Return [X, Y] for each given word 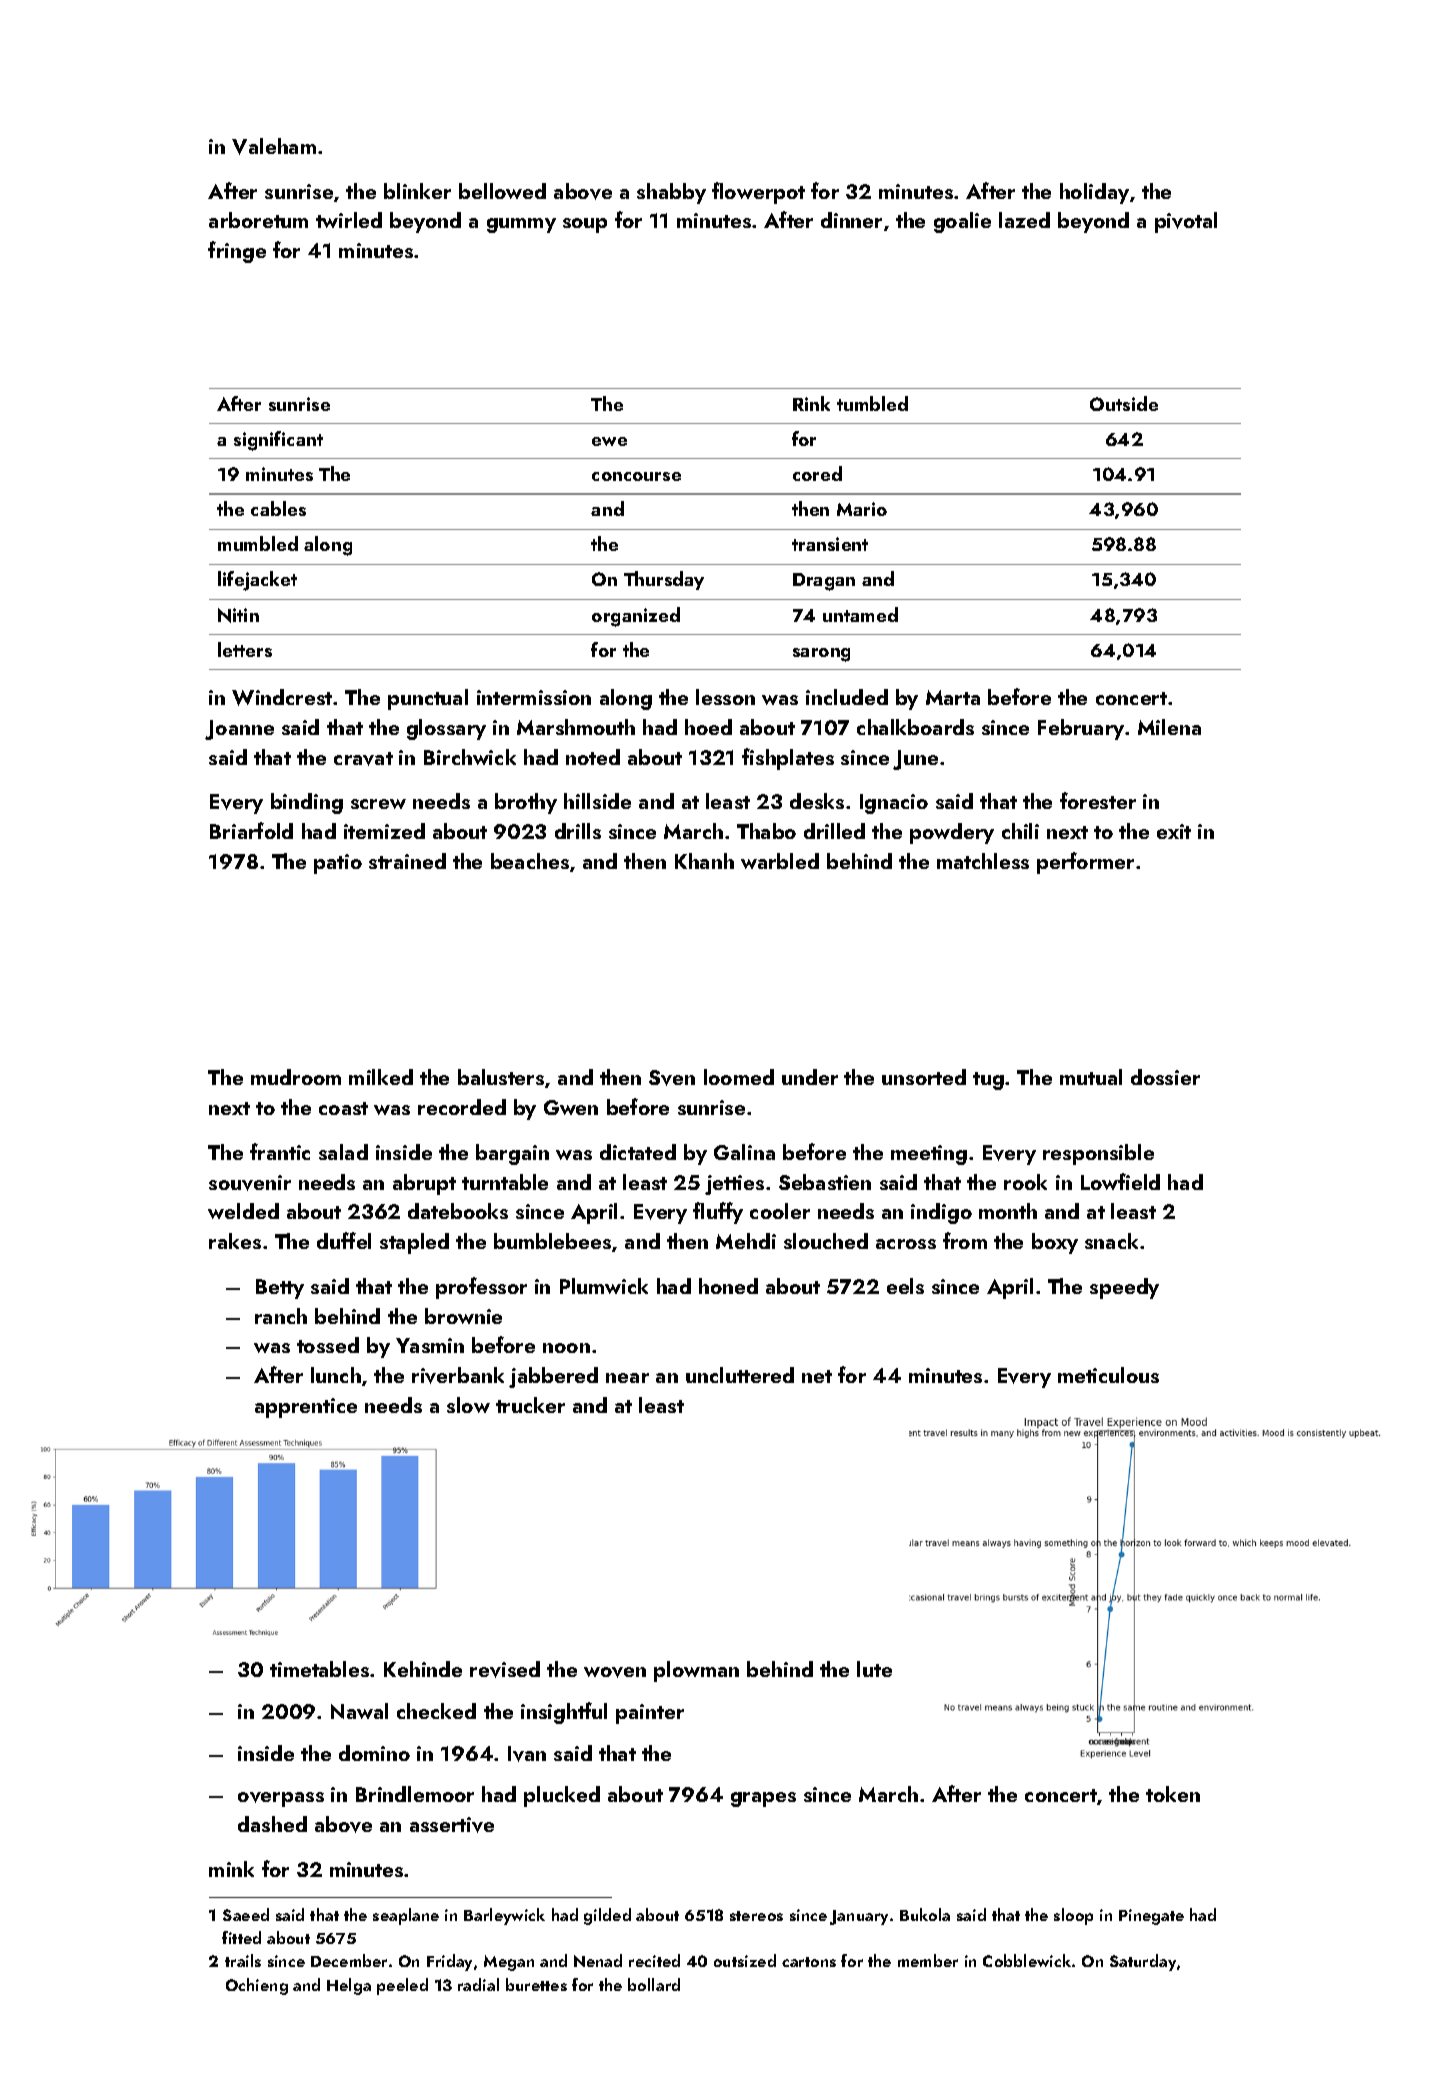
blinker [417, 191]
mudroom [296, 1077]
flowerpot [758, 193]
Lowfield [1120, 1181]
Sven [672, 1078]
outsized [745, 1960]
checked [436, 1711]
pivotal [1186, 222]
